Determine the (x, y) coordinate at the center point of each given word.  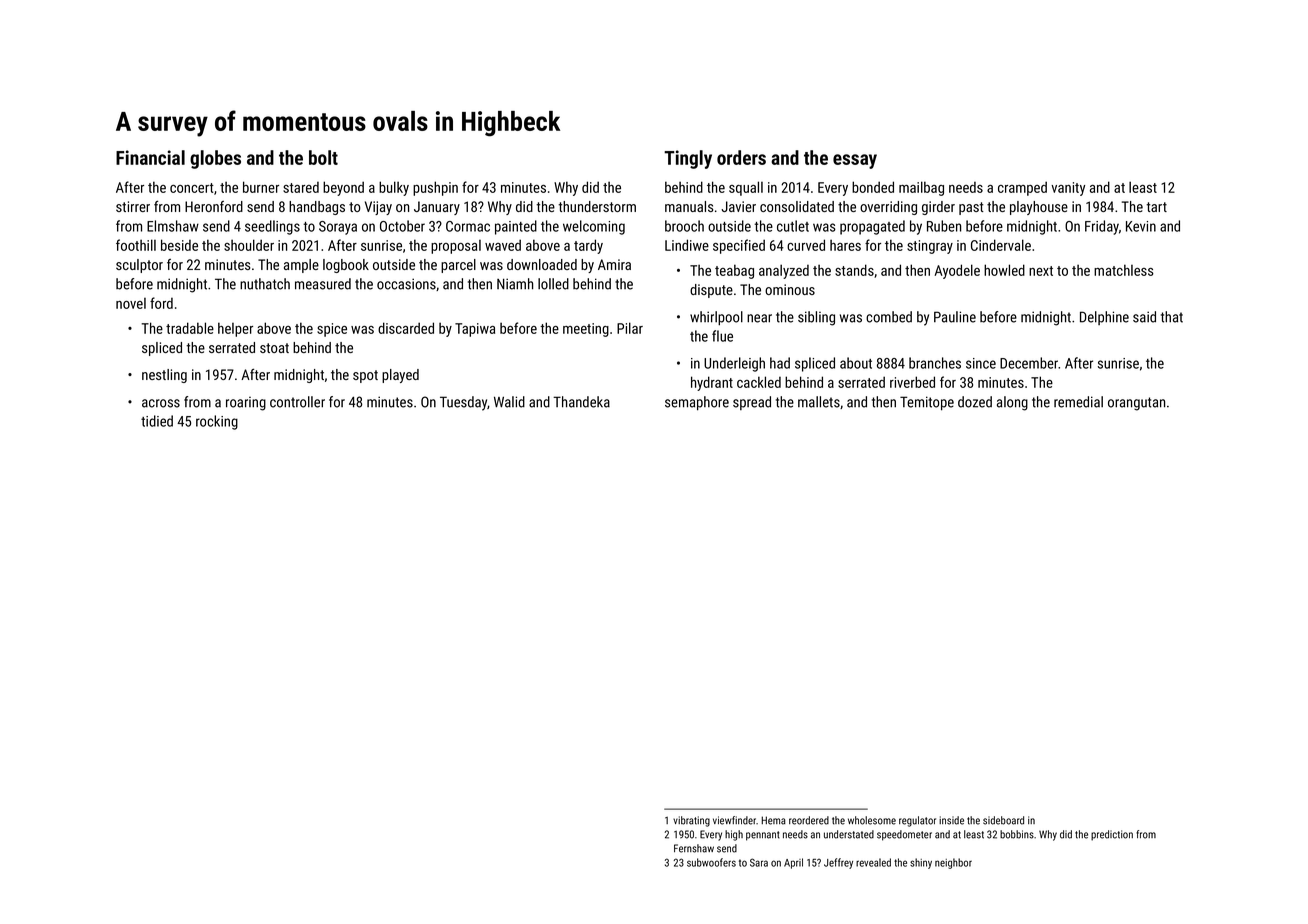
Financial (150, 157)
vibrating (691, 821)
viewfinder (734, 820)
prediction (1112, 835)
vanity (1068, 189)
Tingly (688, 159)
